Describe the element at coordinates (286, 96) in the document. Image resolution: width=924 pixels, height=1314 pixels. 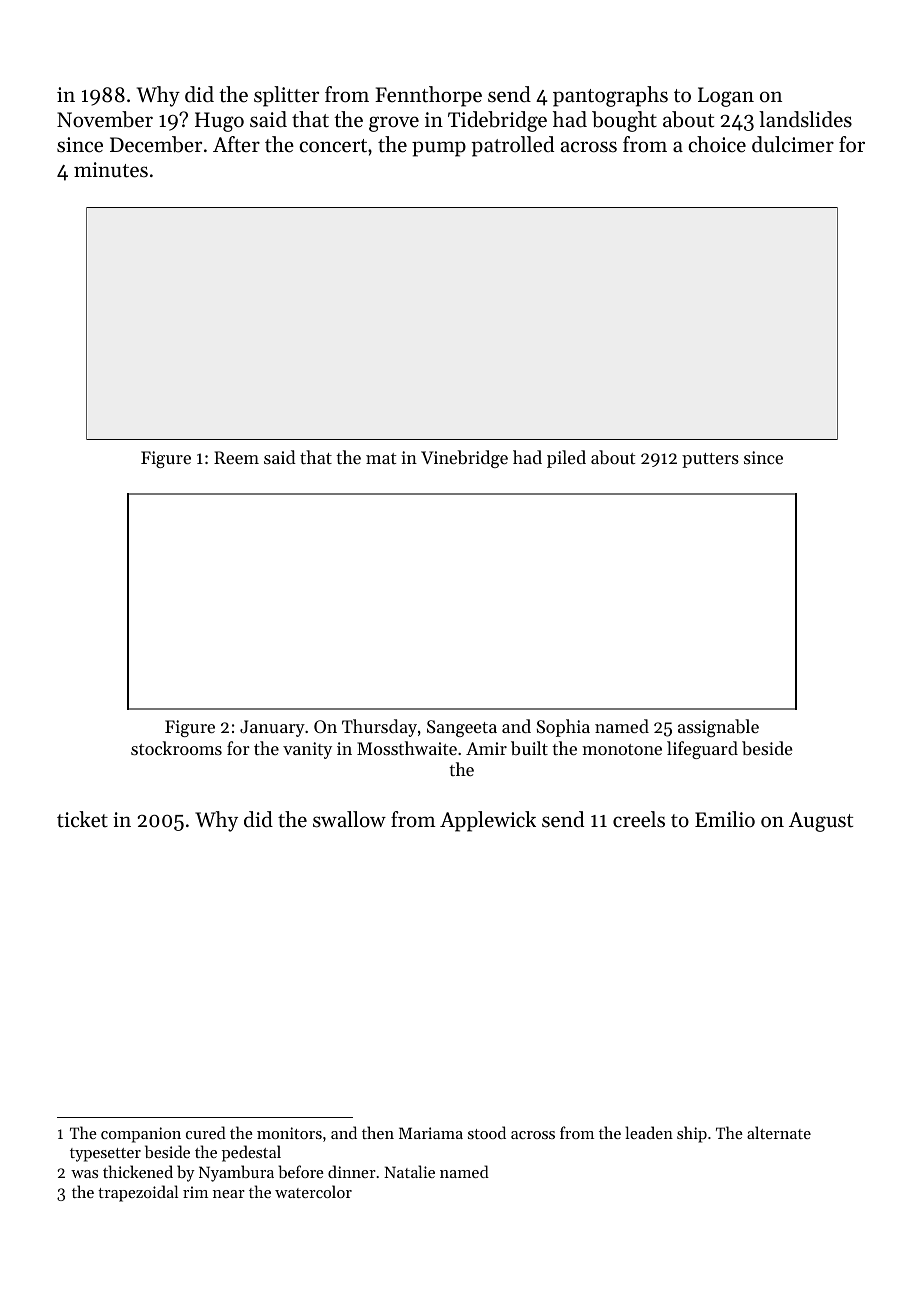
I see `splitter` at that location.
